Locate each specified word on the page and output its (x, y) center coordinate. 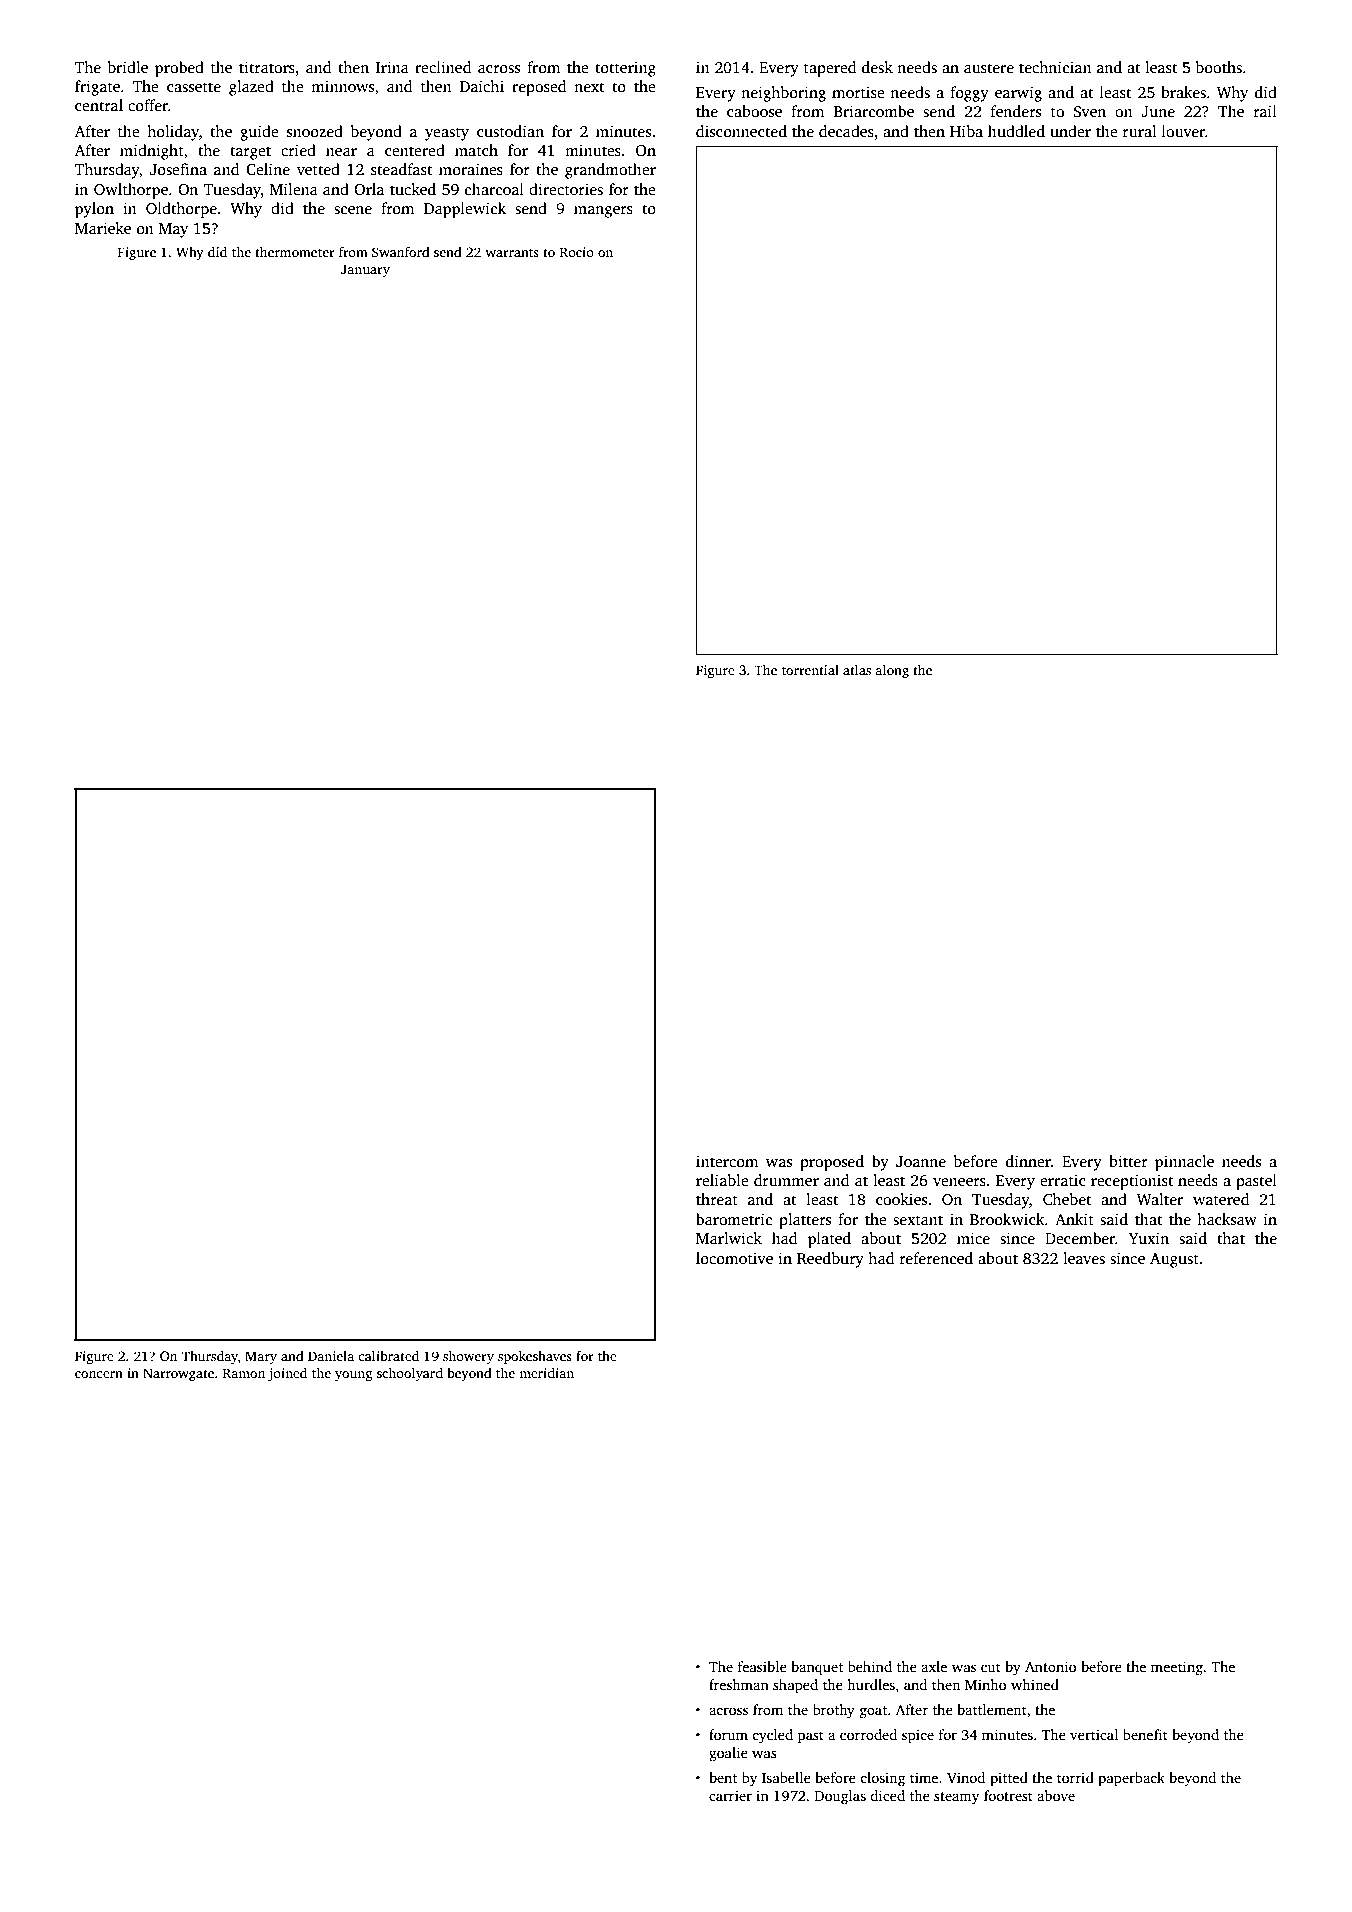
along (892, 671)
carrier (730, 1795)
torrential (810, 670)
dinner (1028, 1161)
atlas (857, 670)
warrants (512, 253)
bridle (128, 67)
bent (723, 1777)
